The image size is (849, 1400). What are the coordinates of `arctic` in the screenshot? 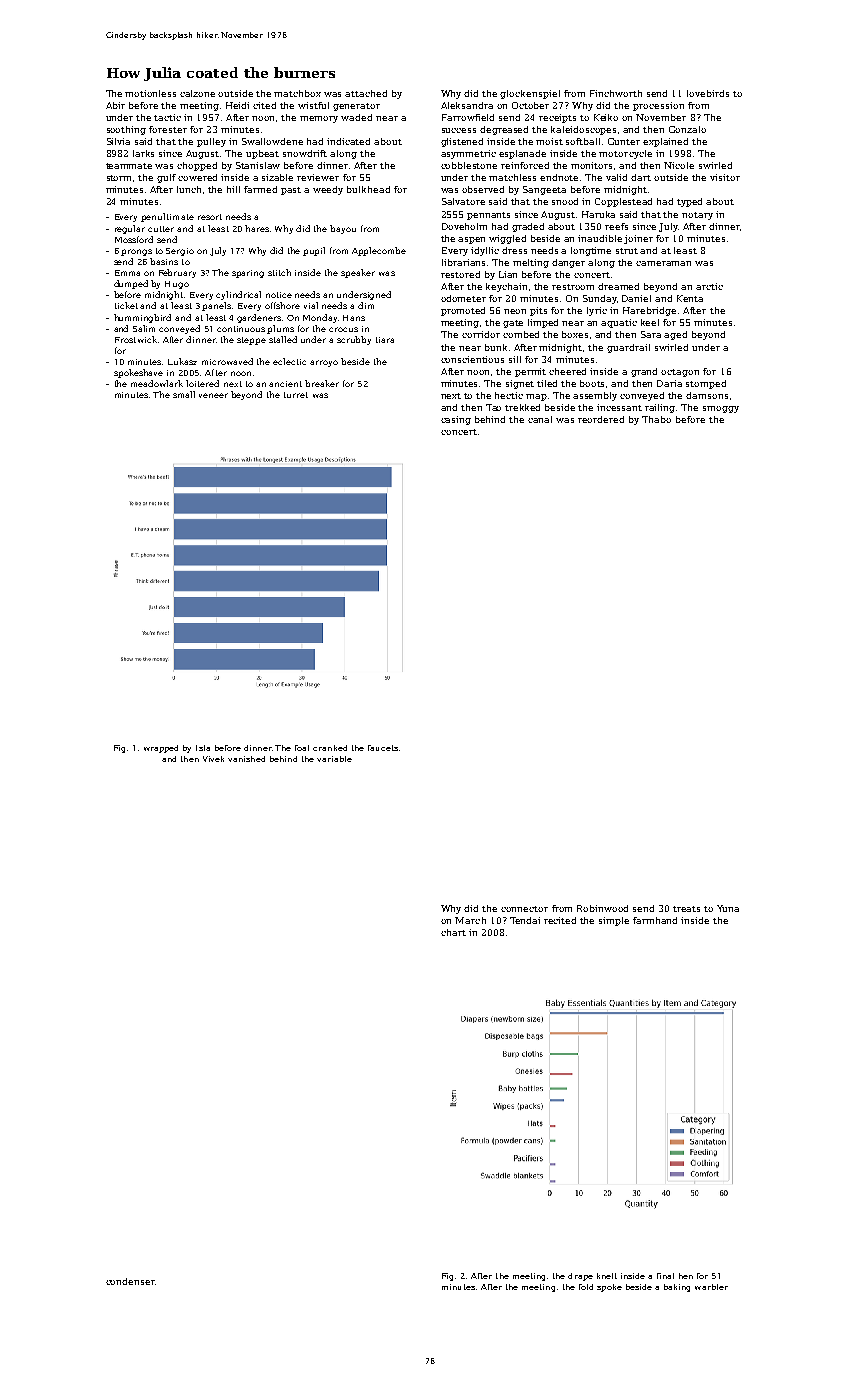 It's located at (709, 286).
